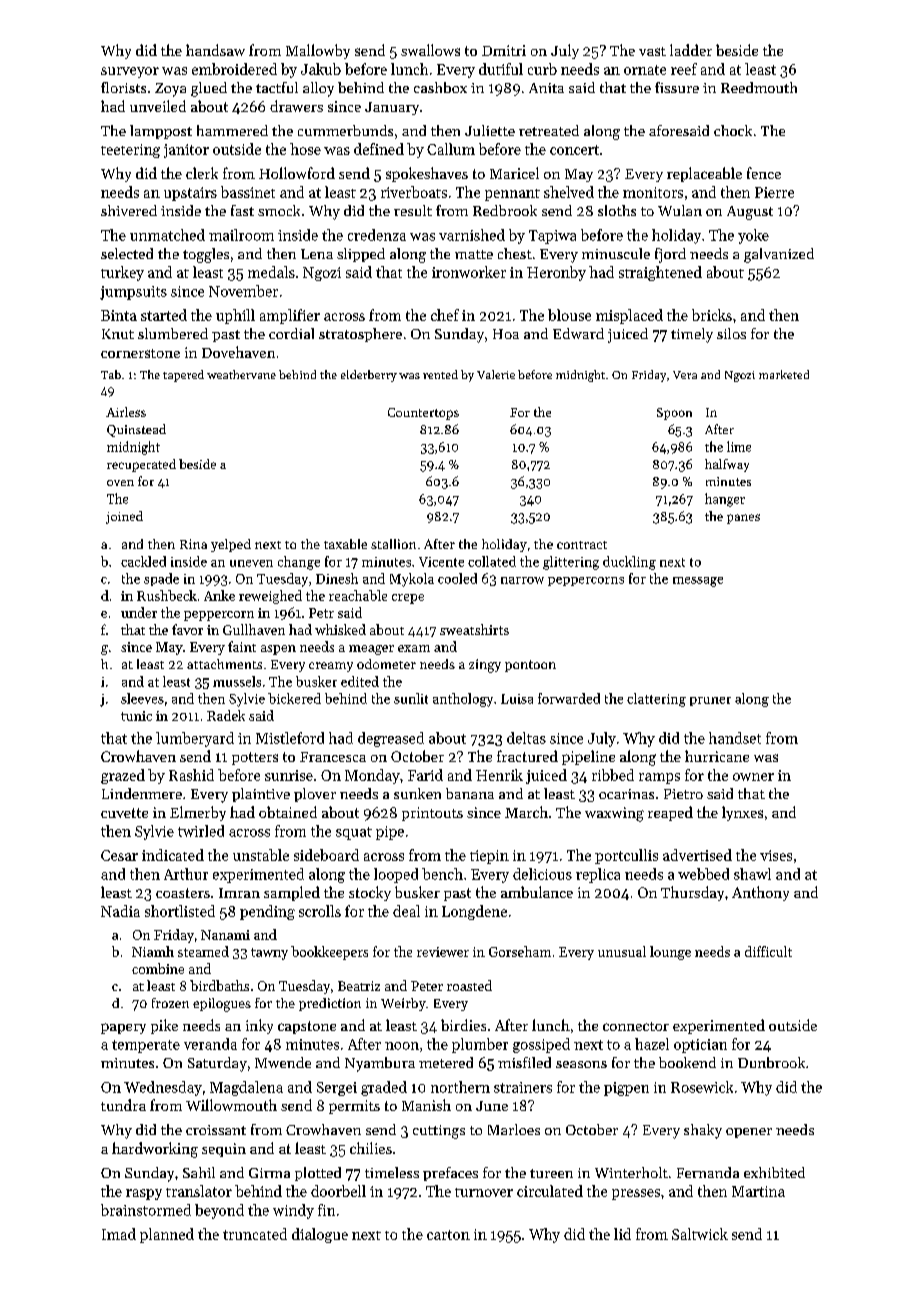  What do you see at coordinates (224, 664) in the page?
I see `attachments` at bounding box center [224, 664].
